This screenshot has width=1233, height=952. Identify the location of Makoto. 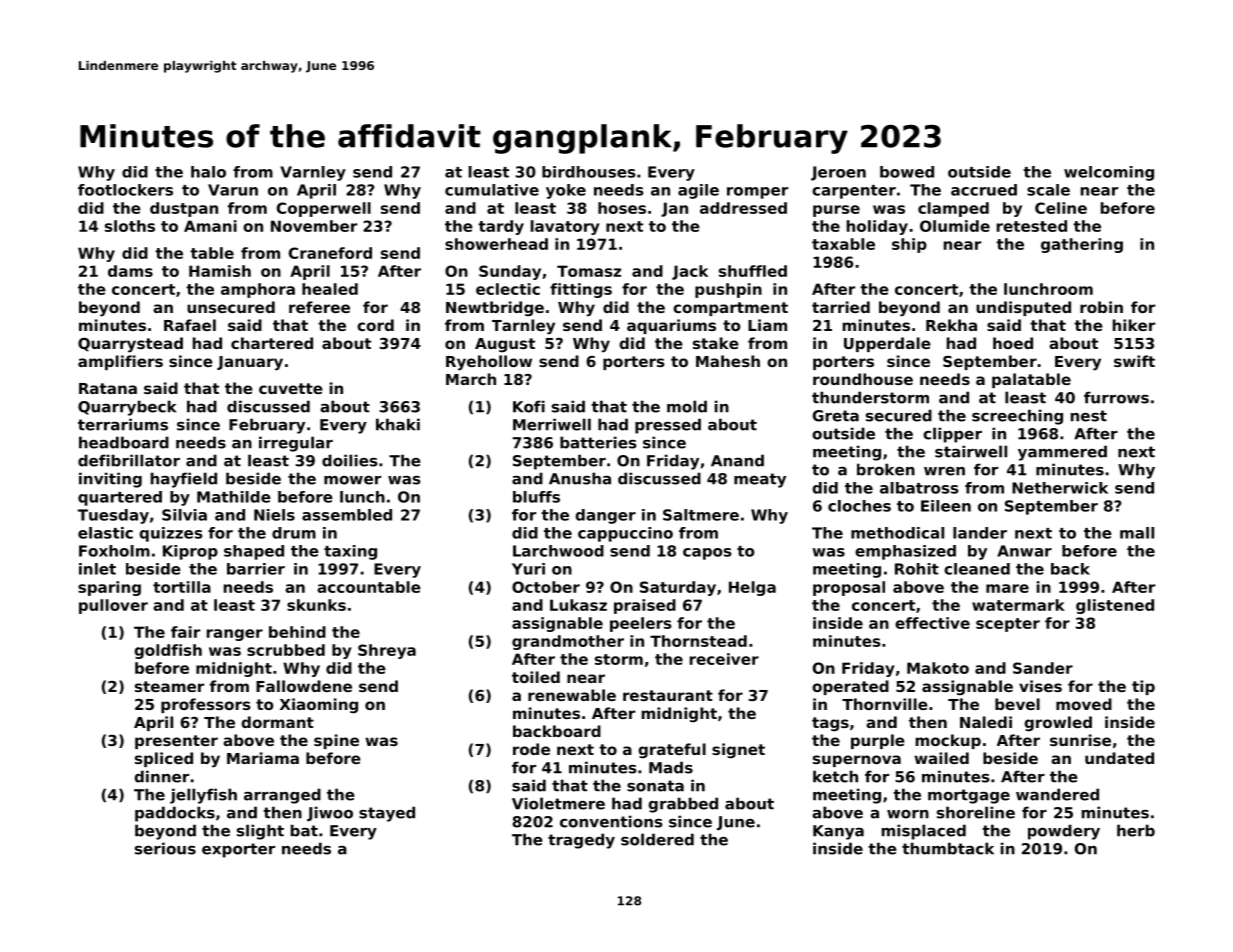
(938, 668).
